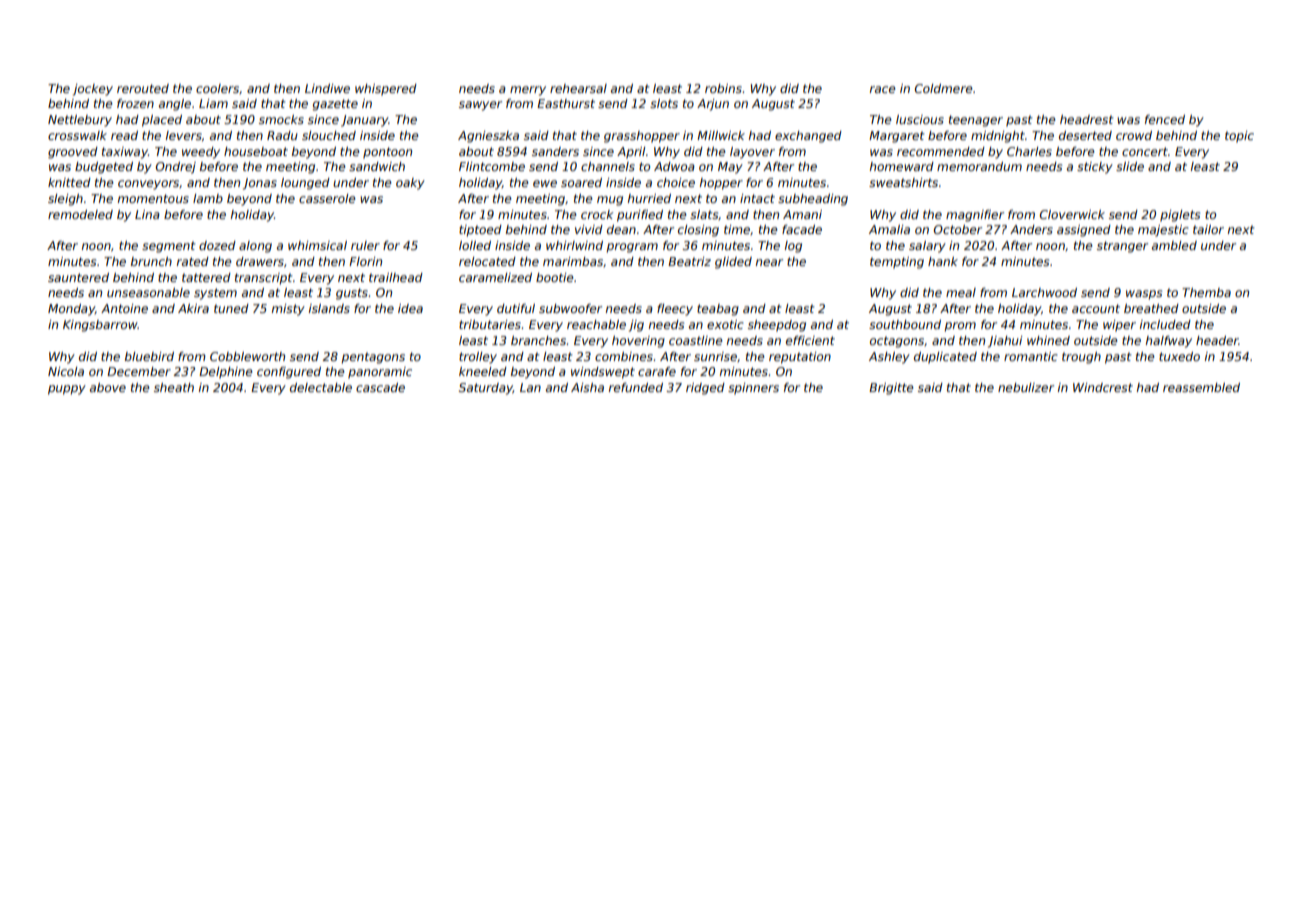 This screenshot has width=1308, height=924. What do you see at coordinates (1103, 387) in the screenshot?
I see `Windcrest` at bounding box center [1103, 387].
